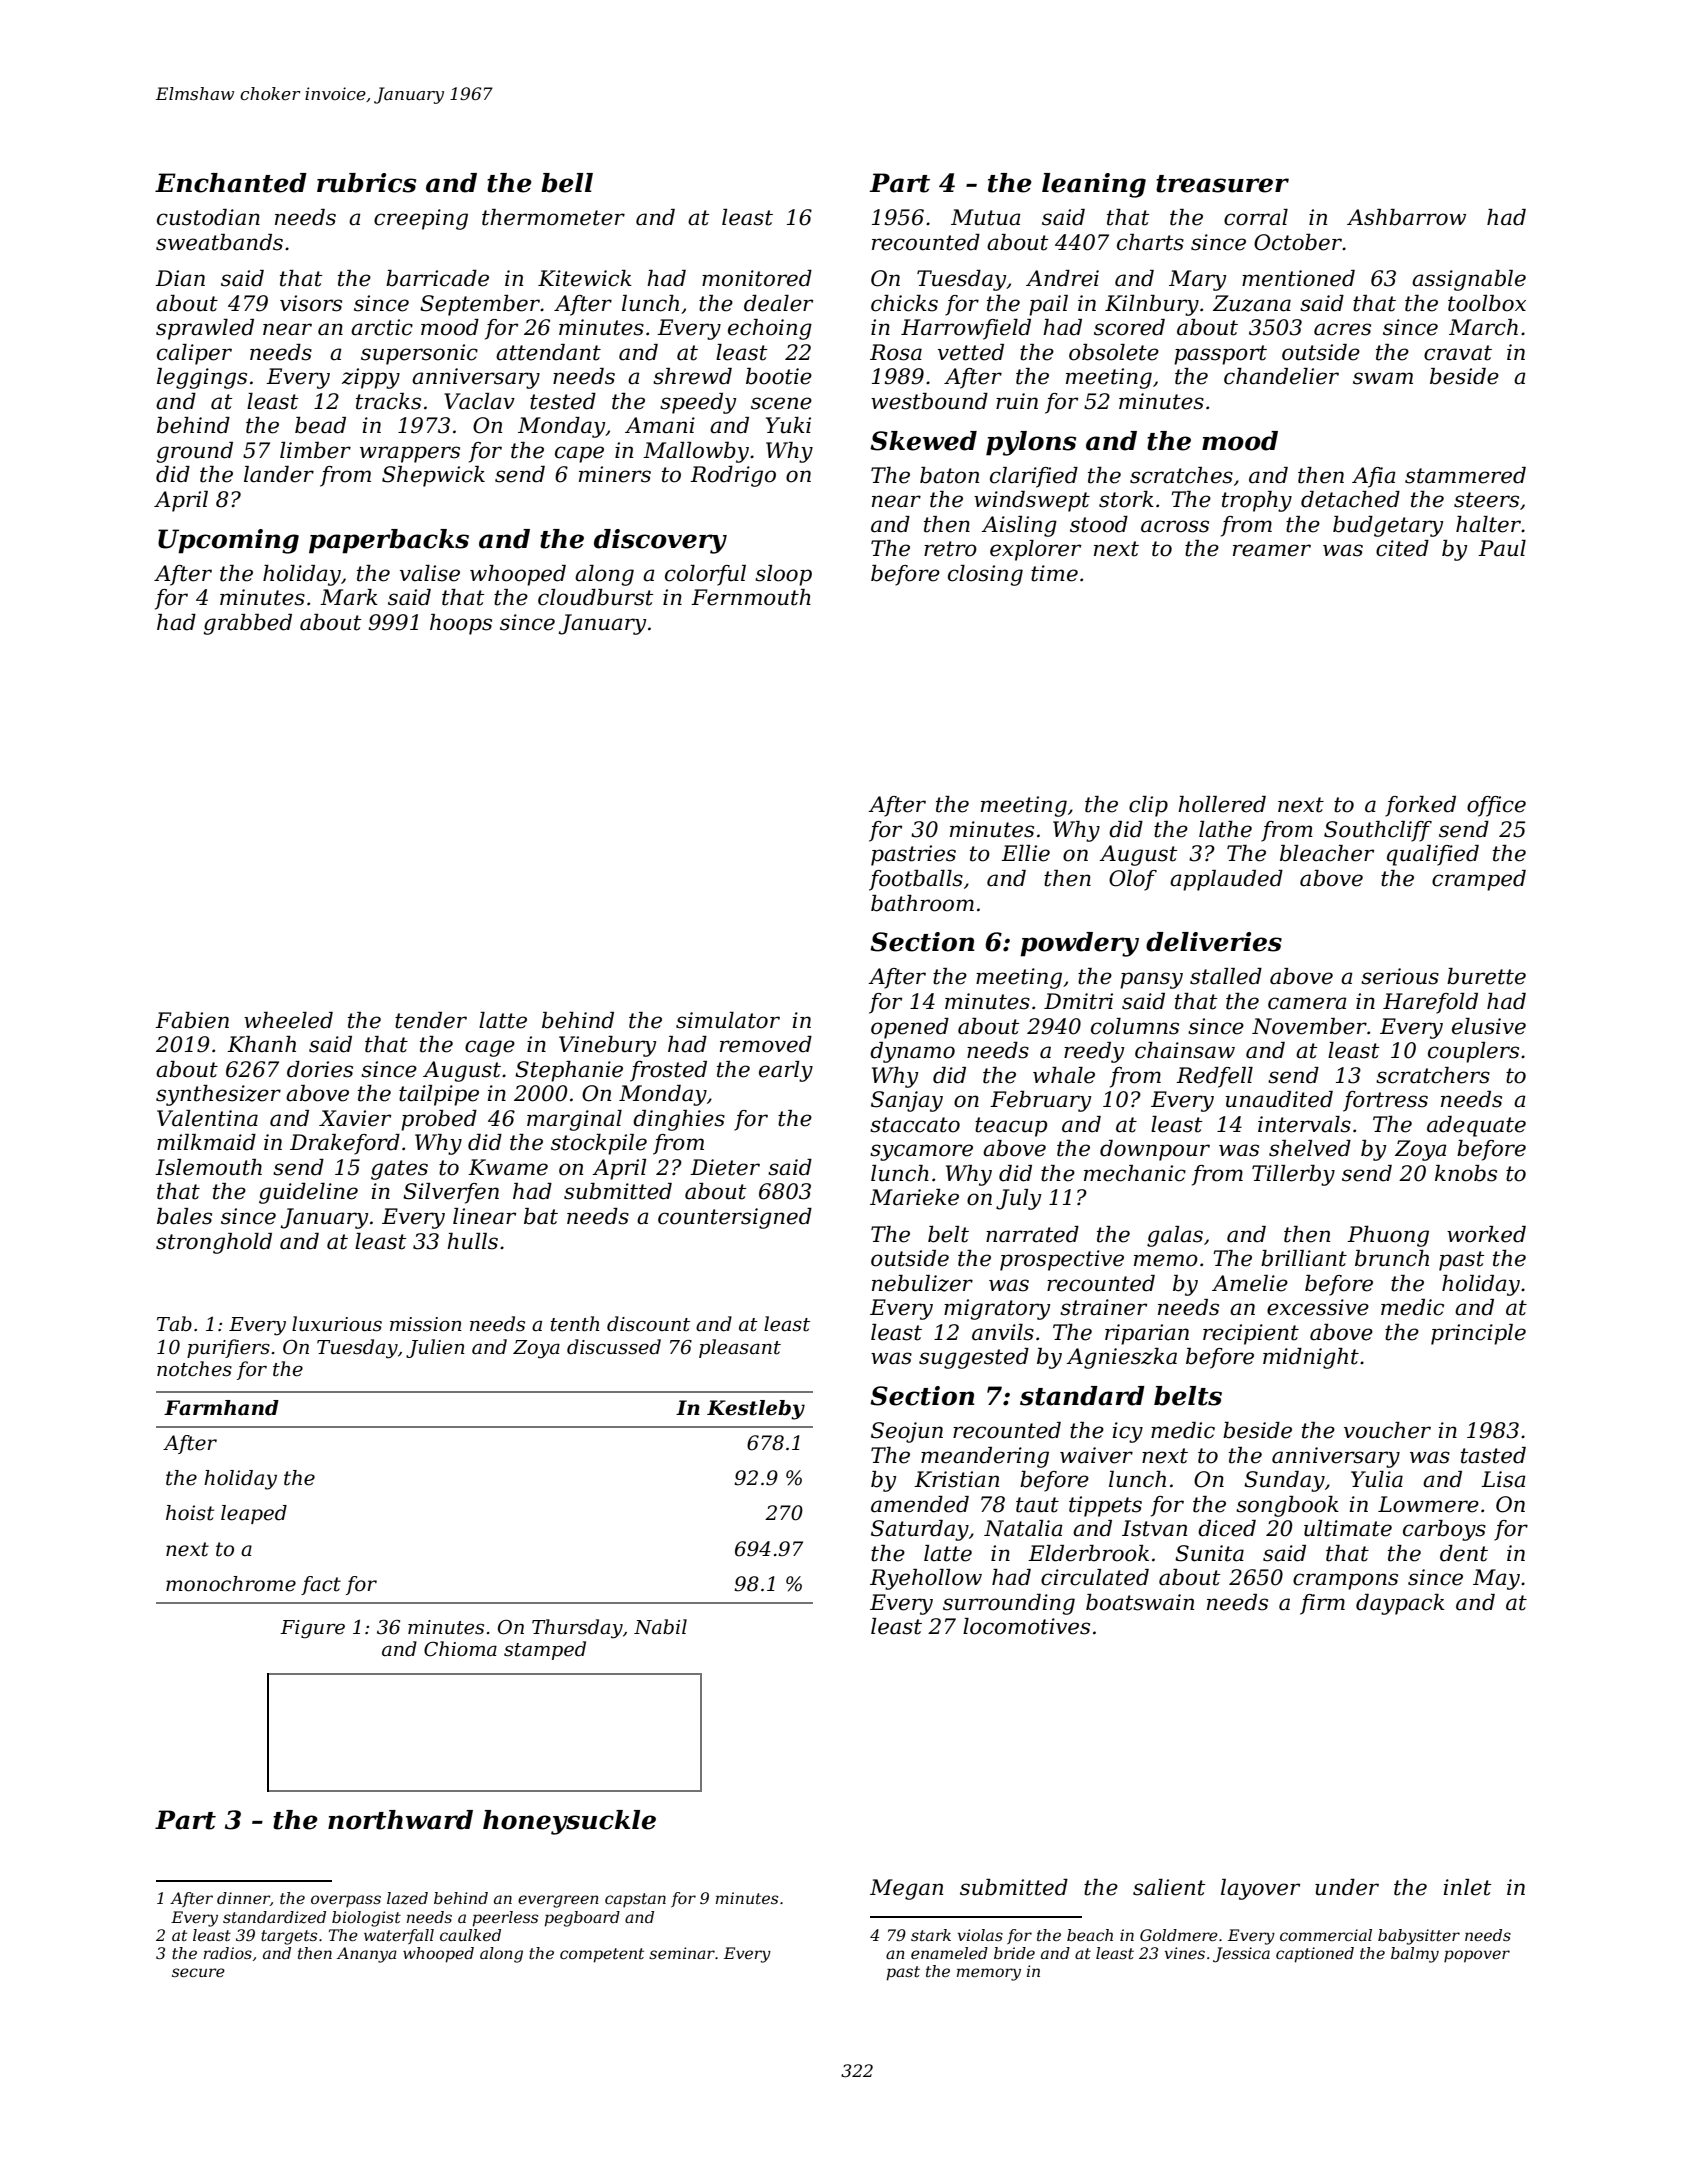 The image size is (1683, 2178). Describe the element at coordinates (248, 624) in the screenshot. I see `grabbed` at that location.
